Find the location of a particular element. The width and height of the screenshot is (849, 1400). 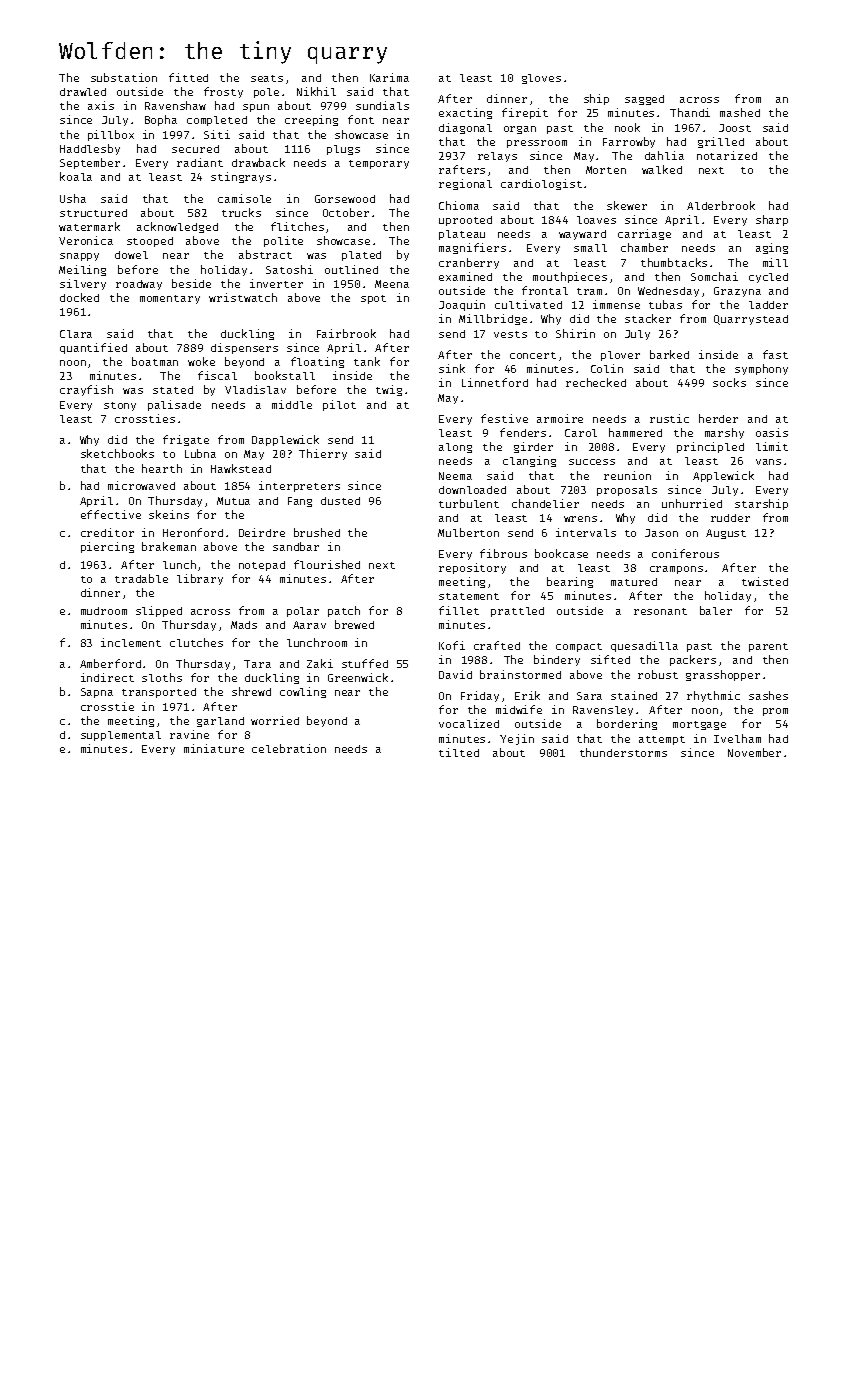

thumbtacks is located at coordinates (674, 262).
